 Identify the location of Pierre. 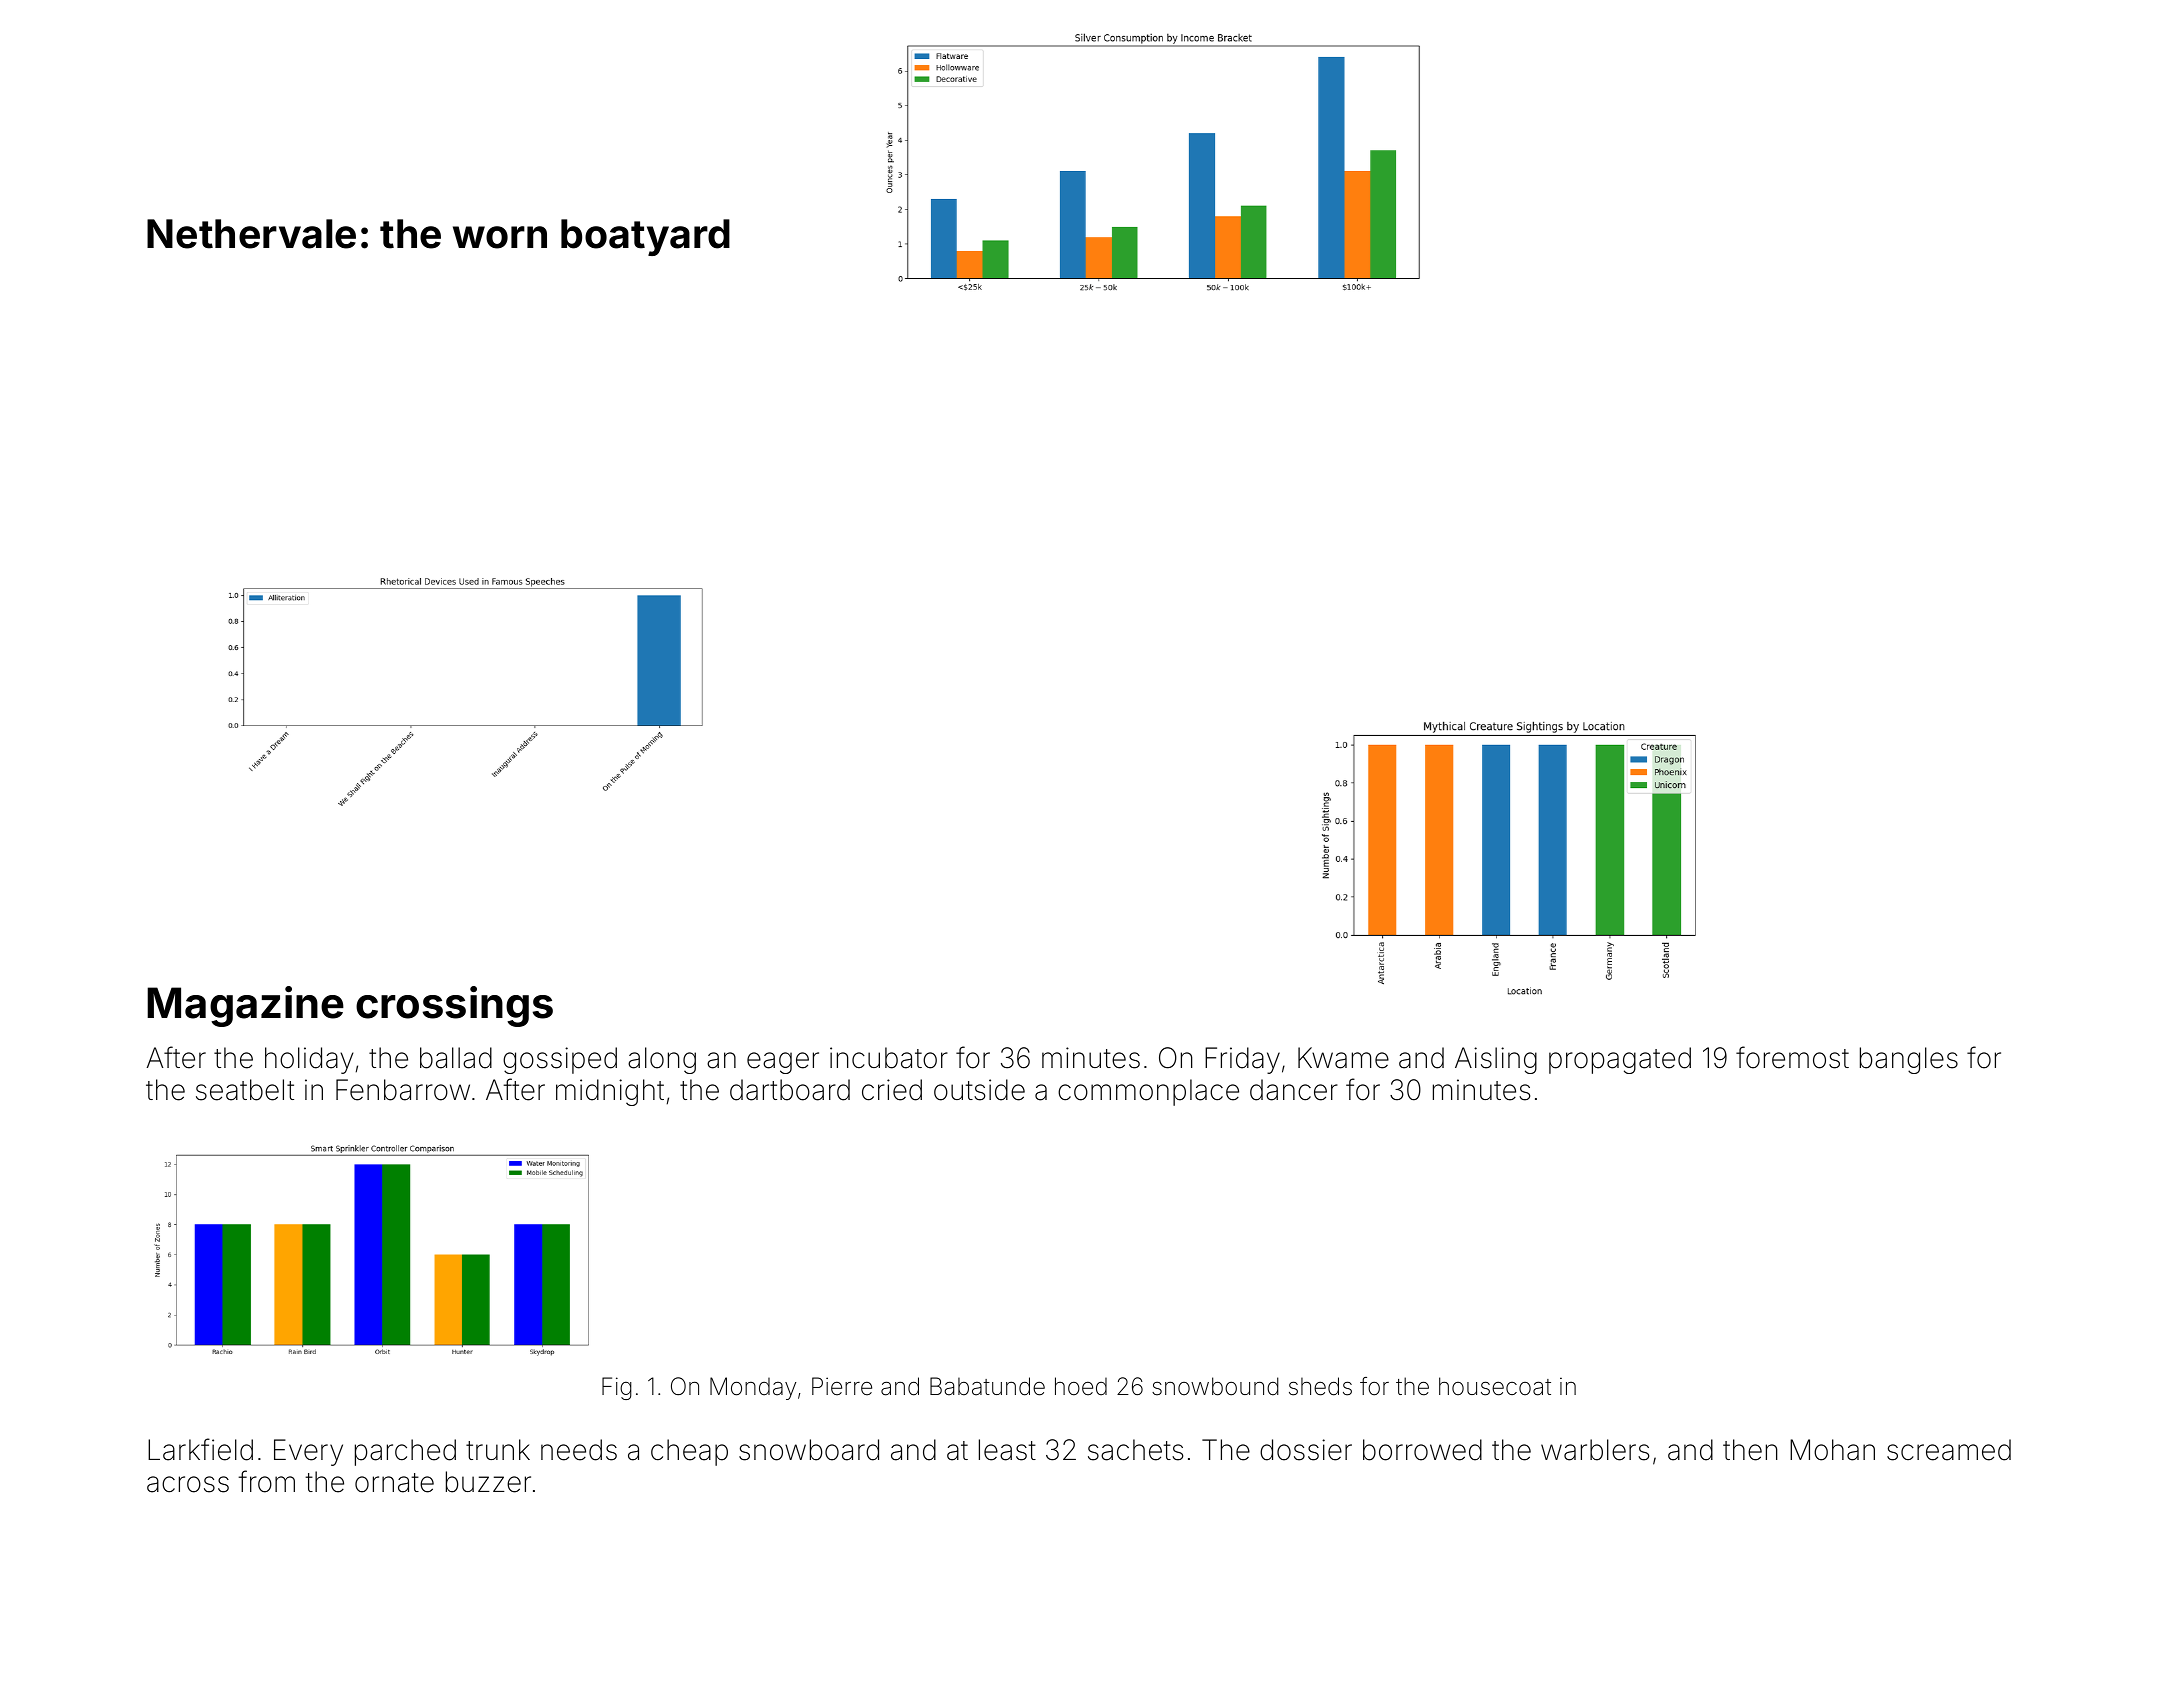
(842, 1386).
